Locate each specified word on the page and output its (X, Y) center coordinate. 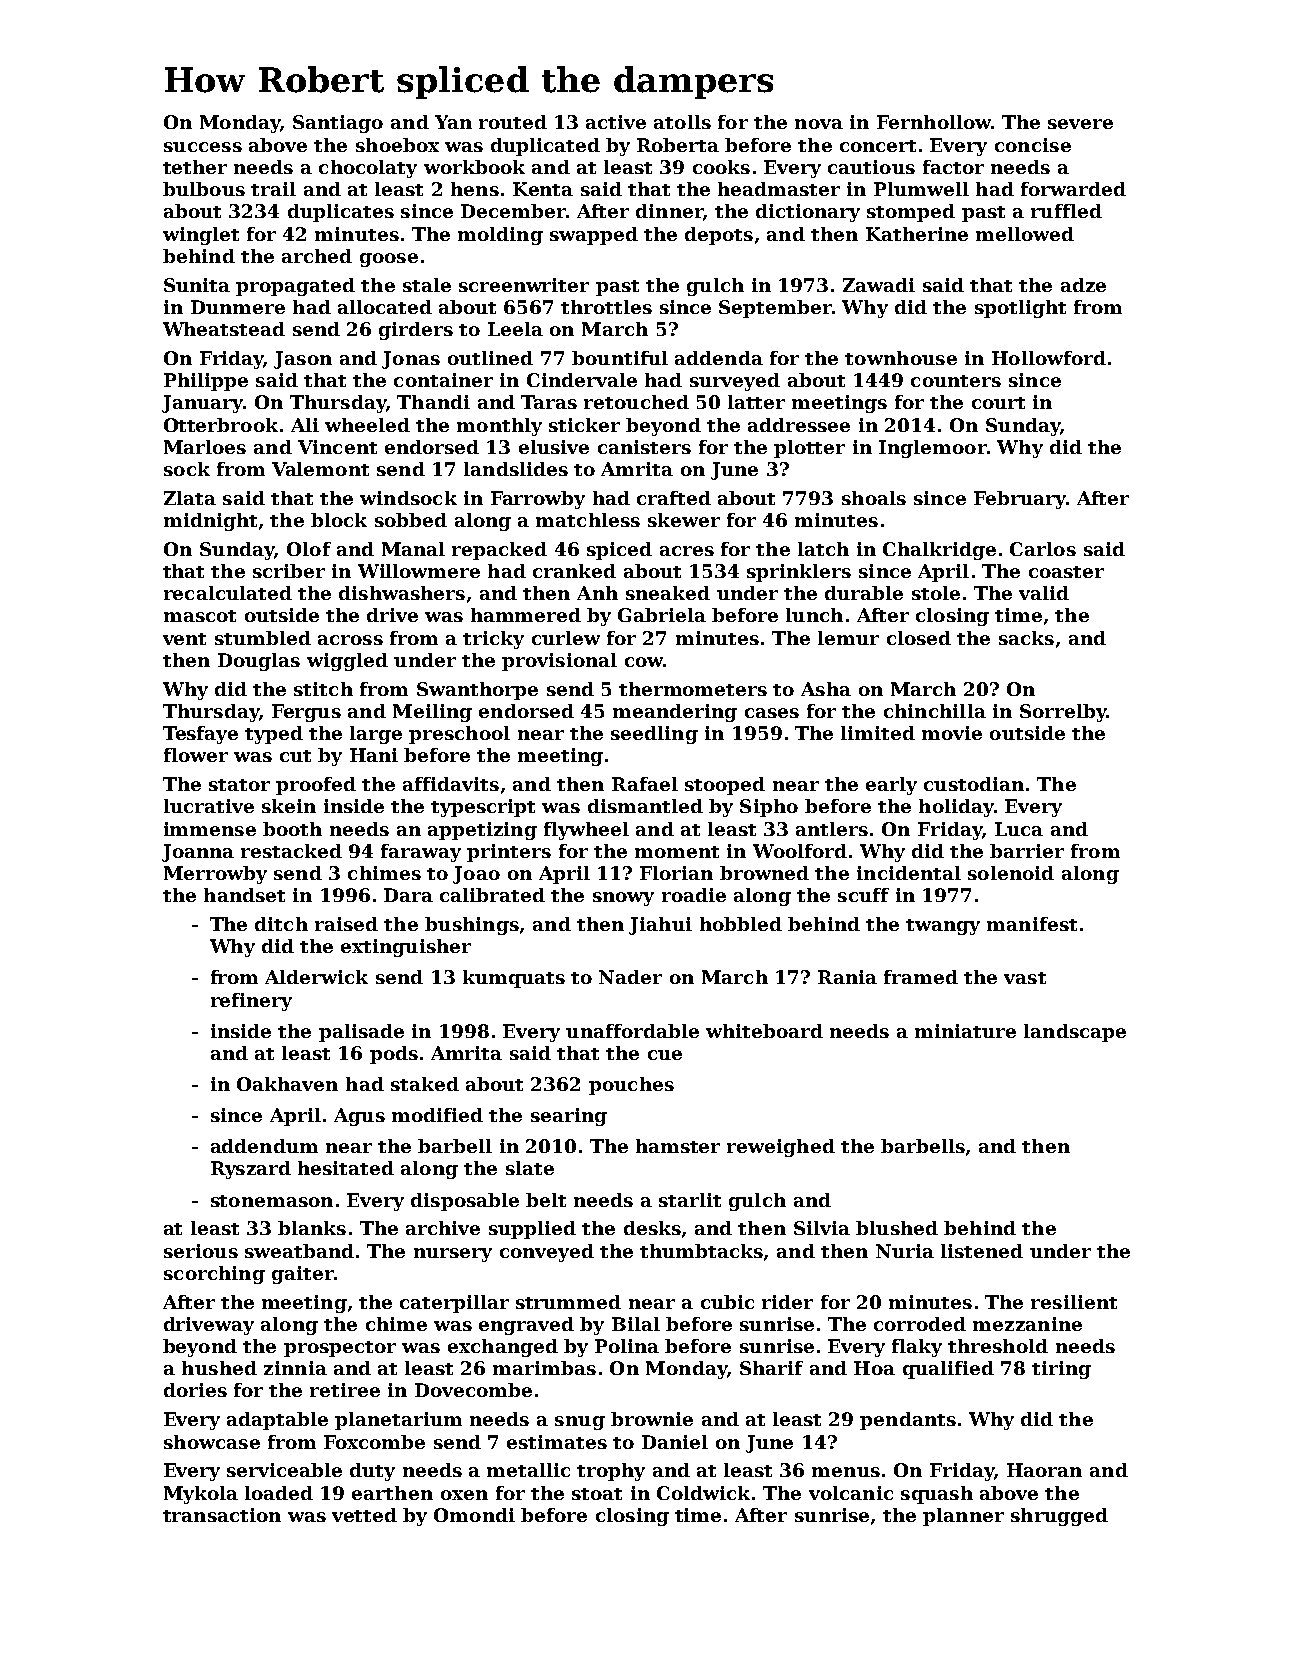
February (1020, 500)
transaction (222, 1515)
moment (677, 852)
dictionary (808, 213)
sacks (1026, 638)
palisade (361, 1033)
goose (389, 260)
